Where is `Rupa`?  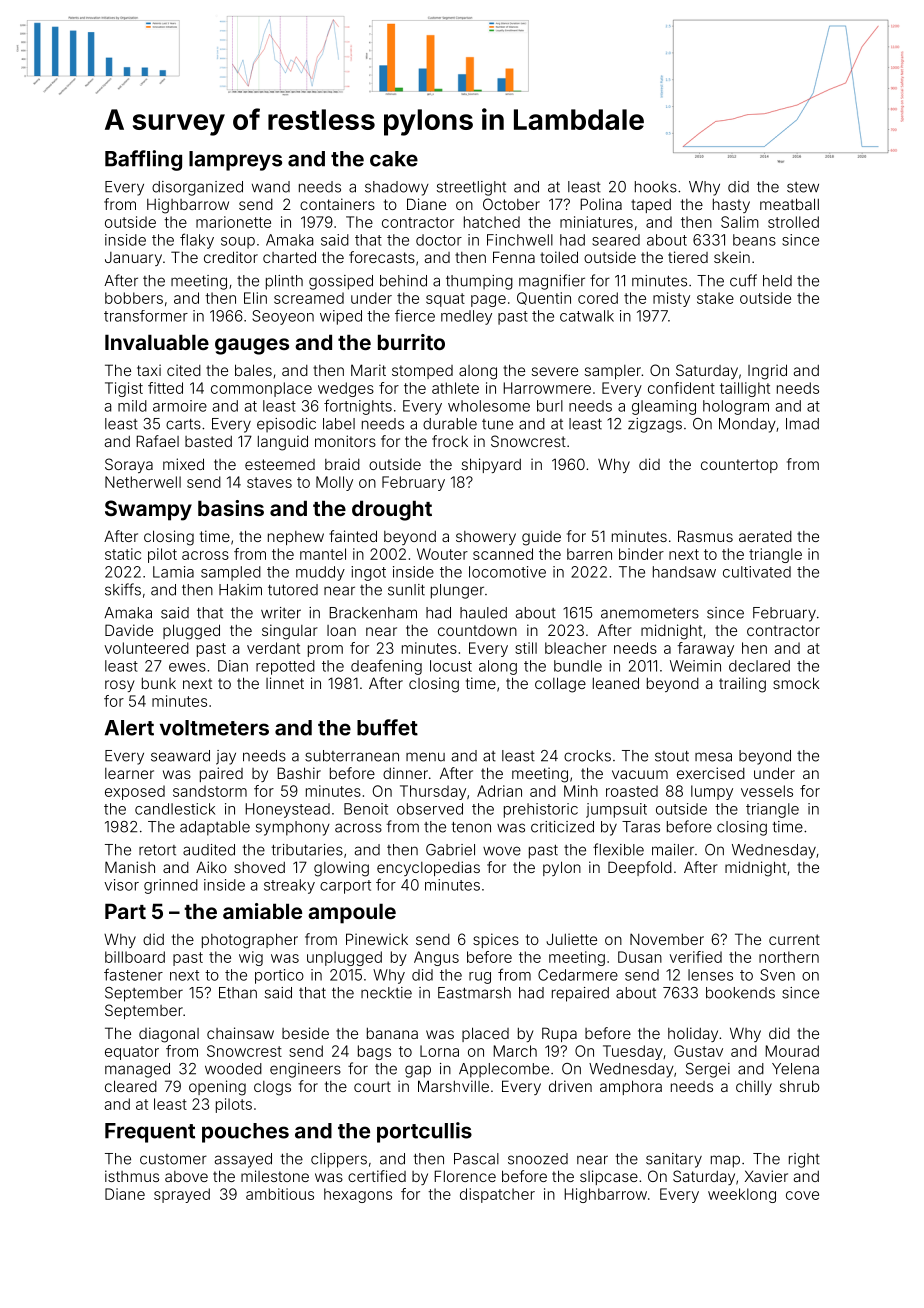 Rupa is located at coordinates (559, 1034).
